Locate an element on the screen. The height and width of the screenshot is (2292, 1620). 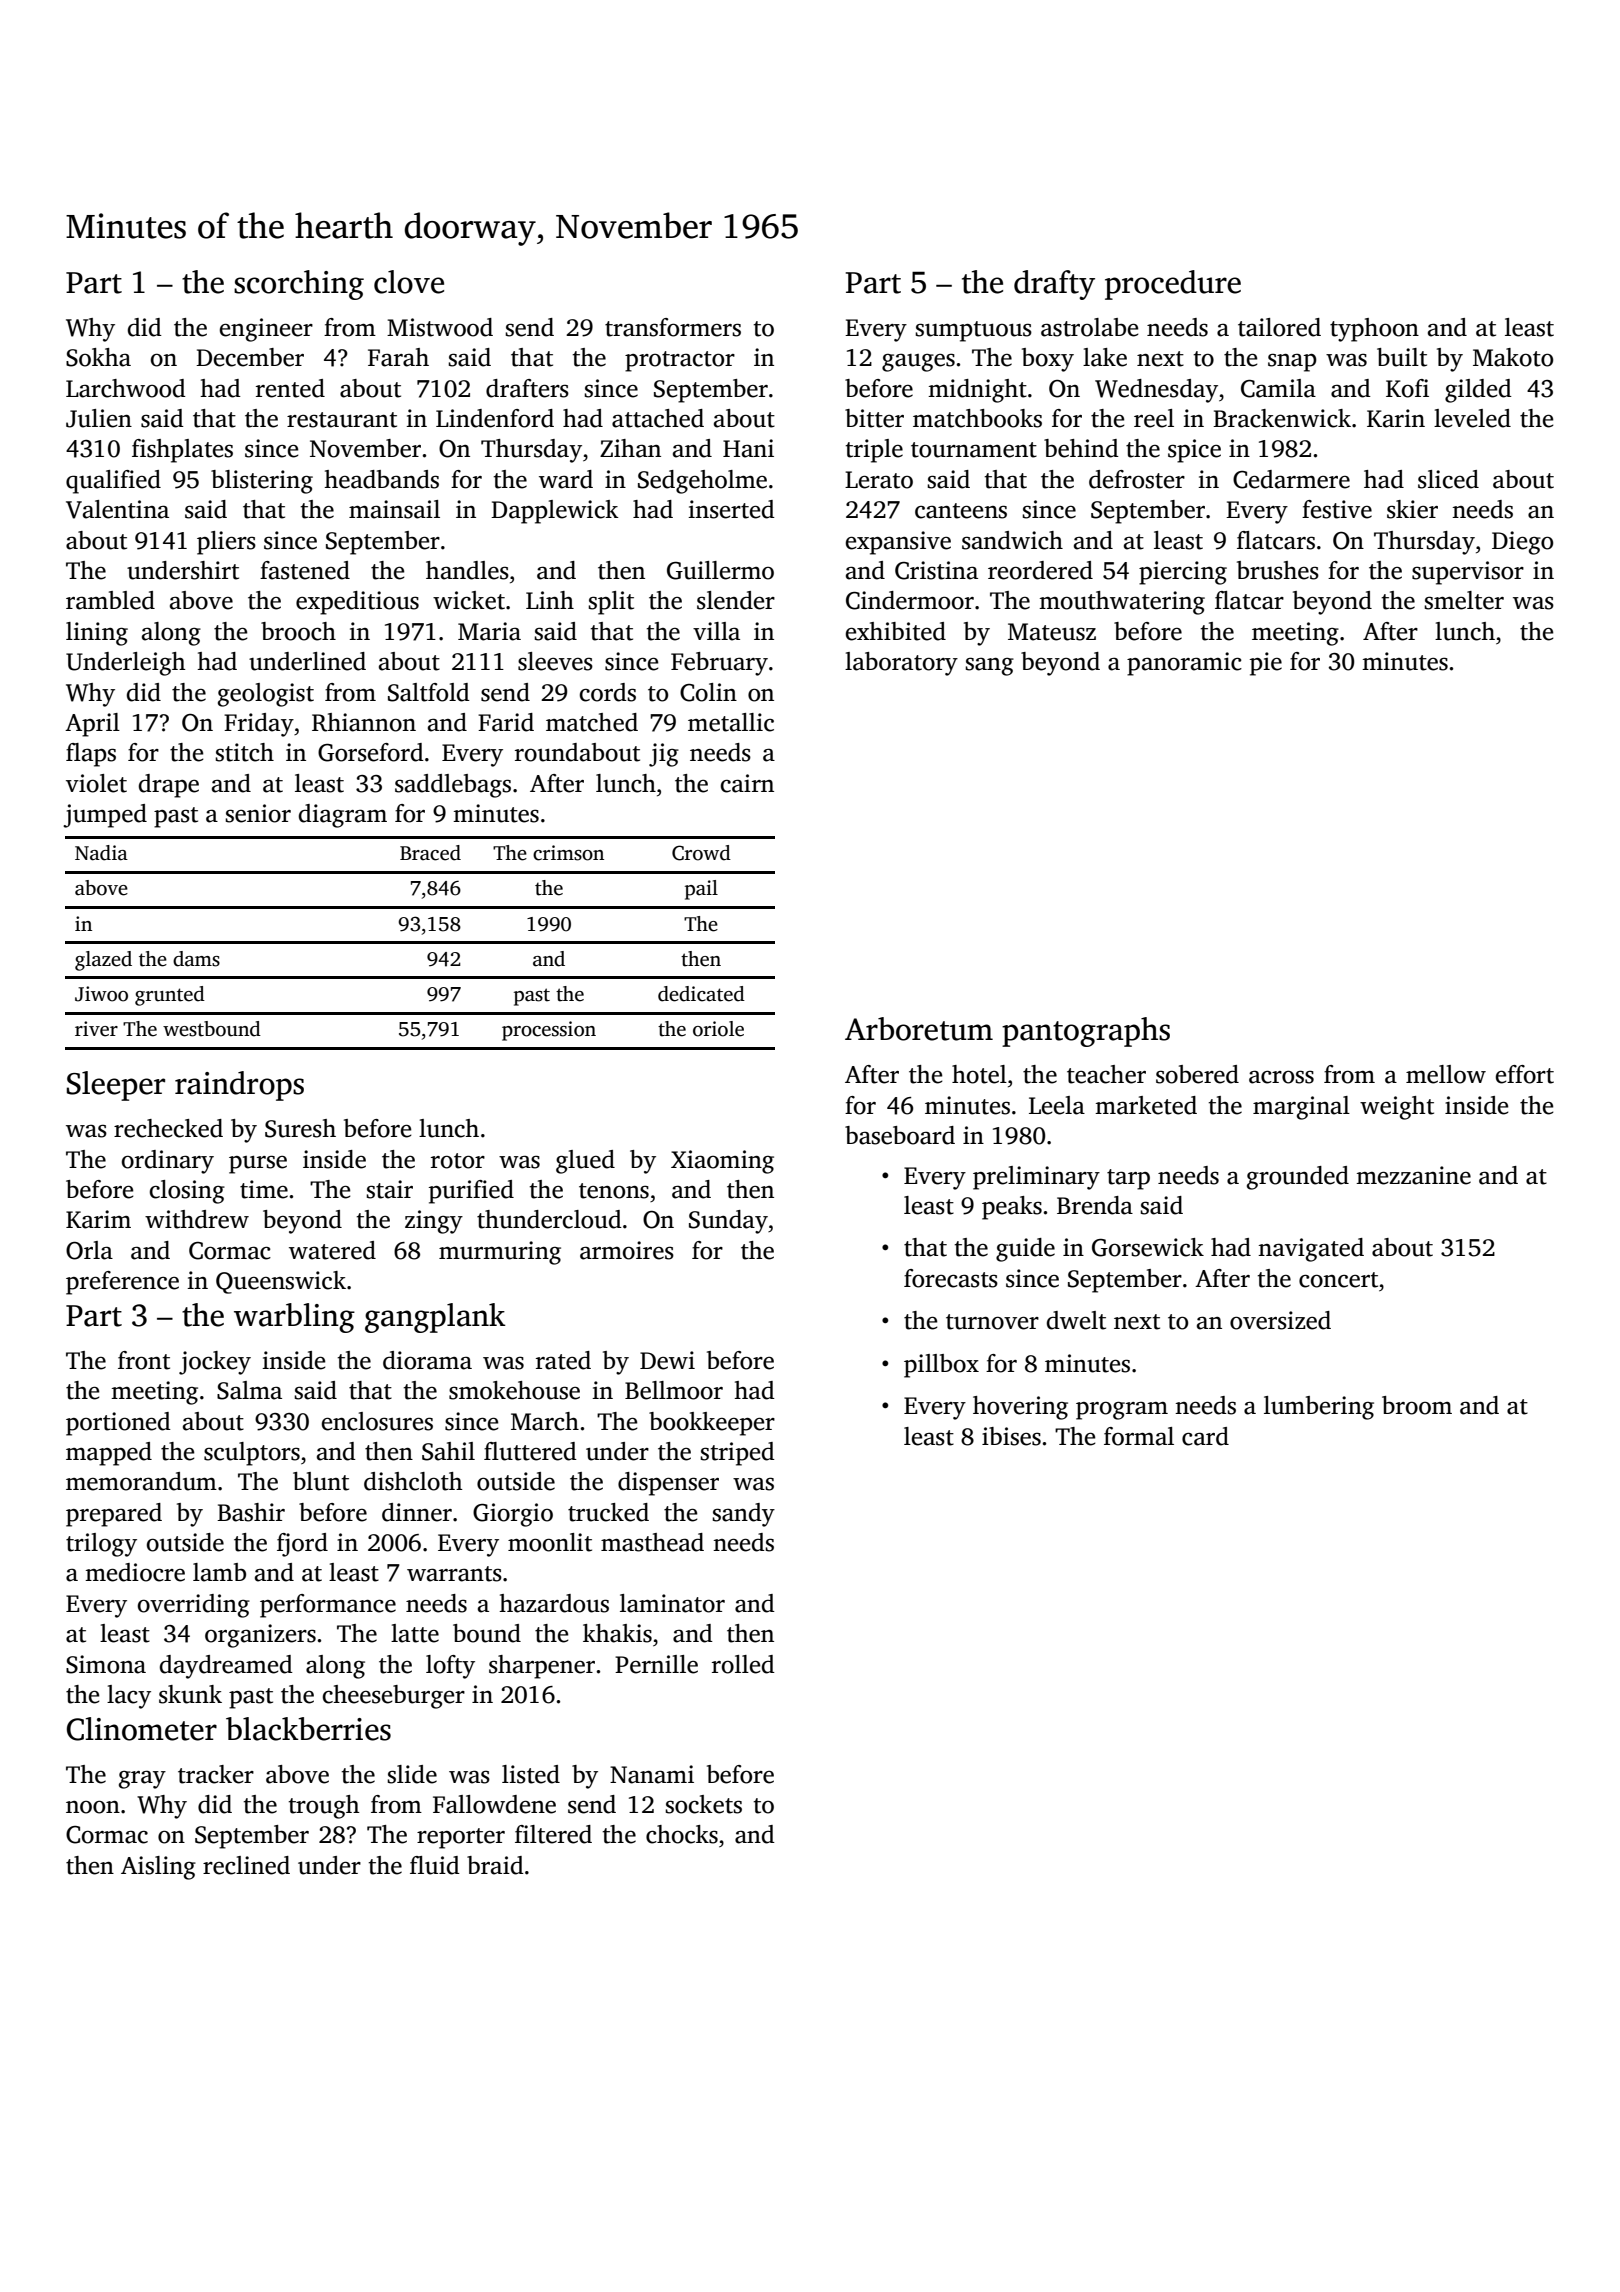
scorching is located at coordinates (299, 285).
